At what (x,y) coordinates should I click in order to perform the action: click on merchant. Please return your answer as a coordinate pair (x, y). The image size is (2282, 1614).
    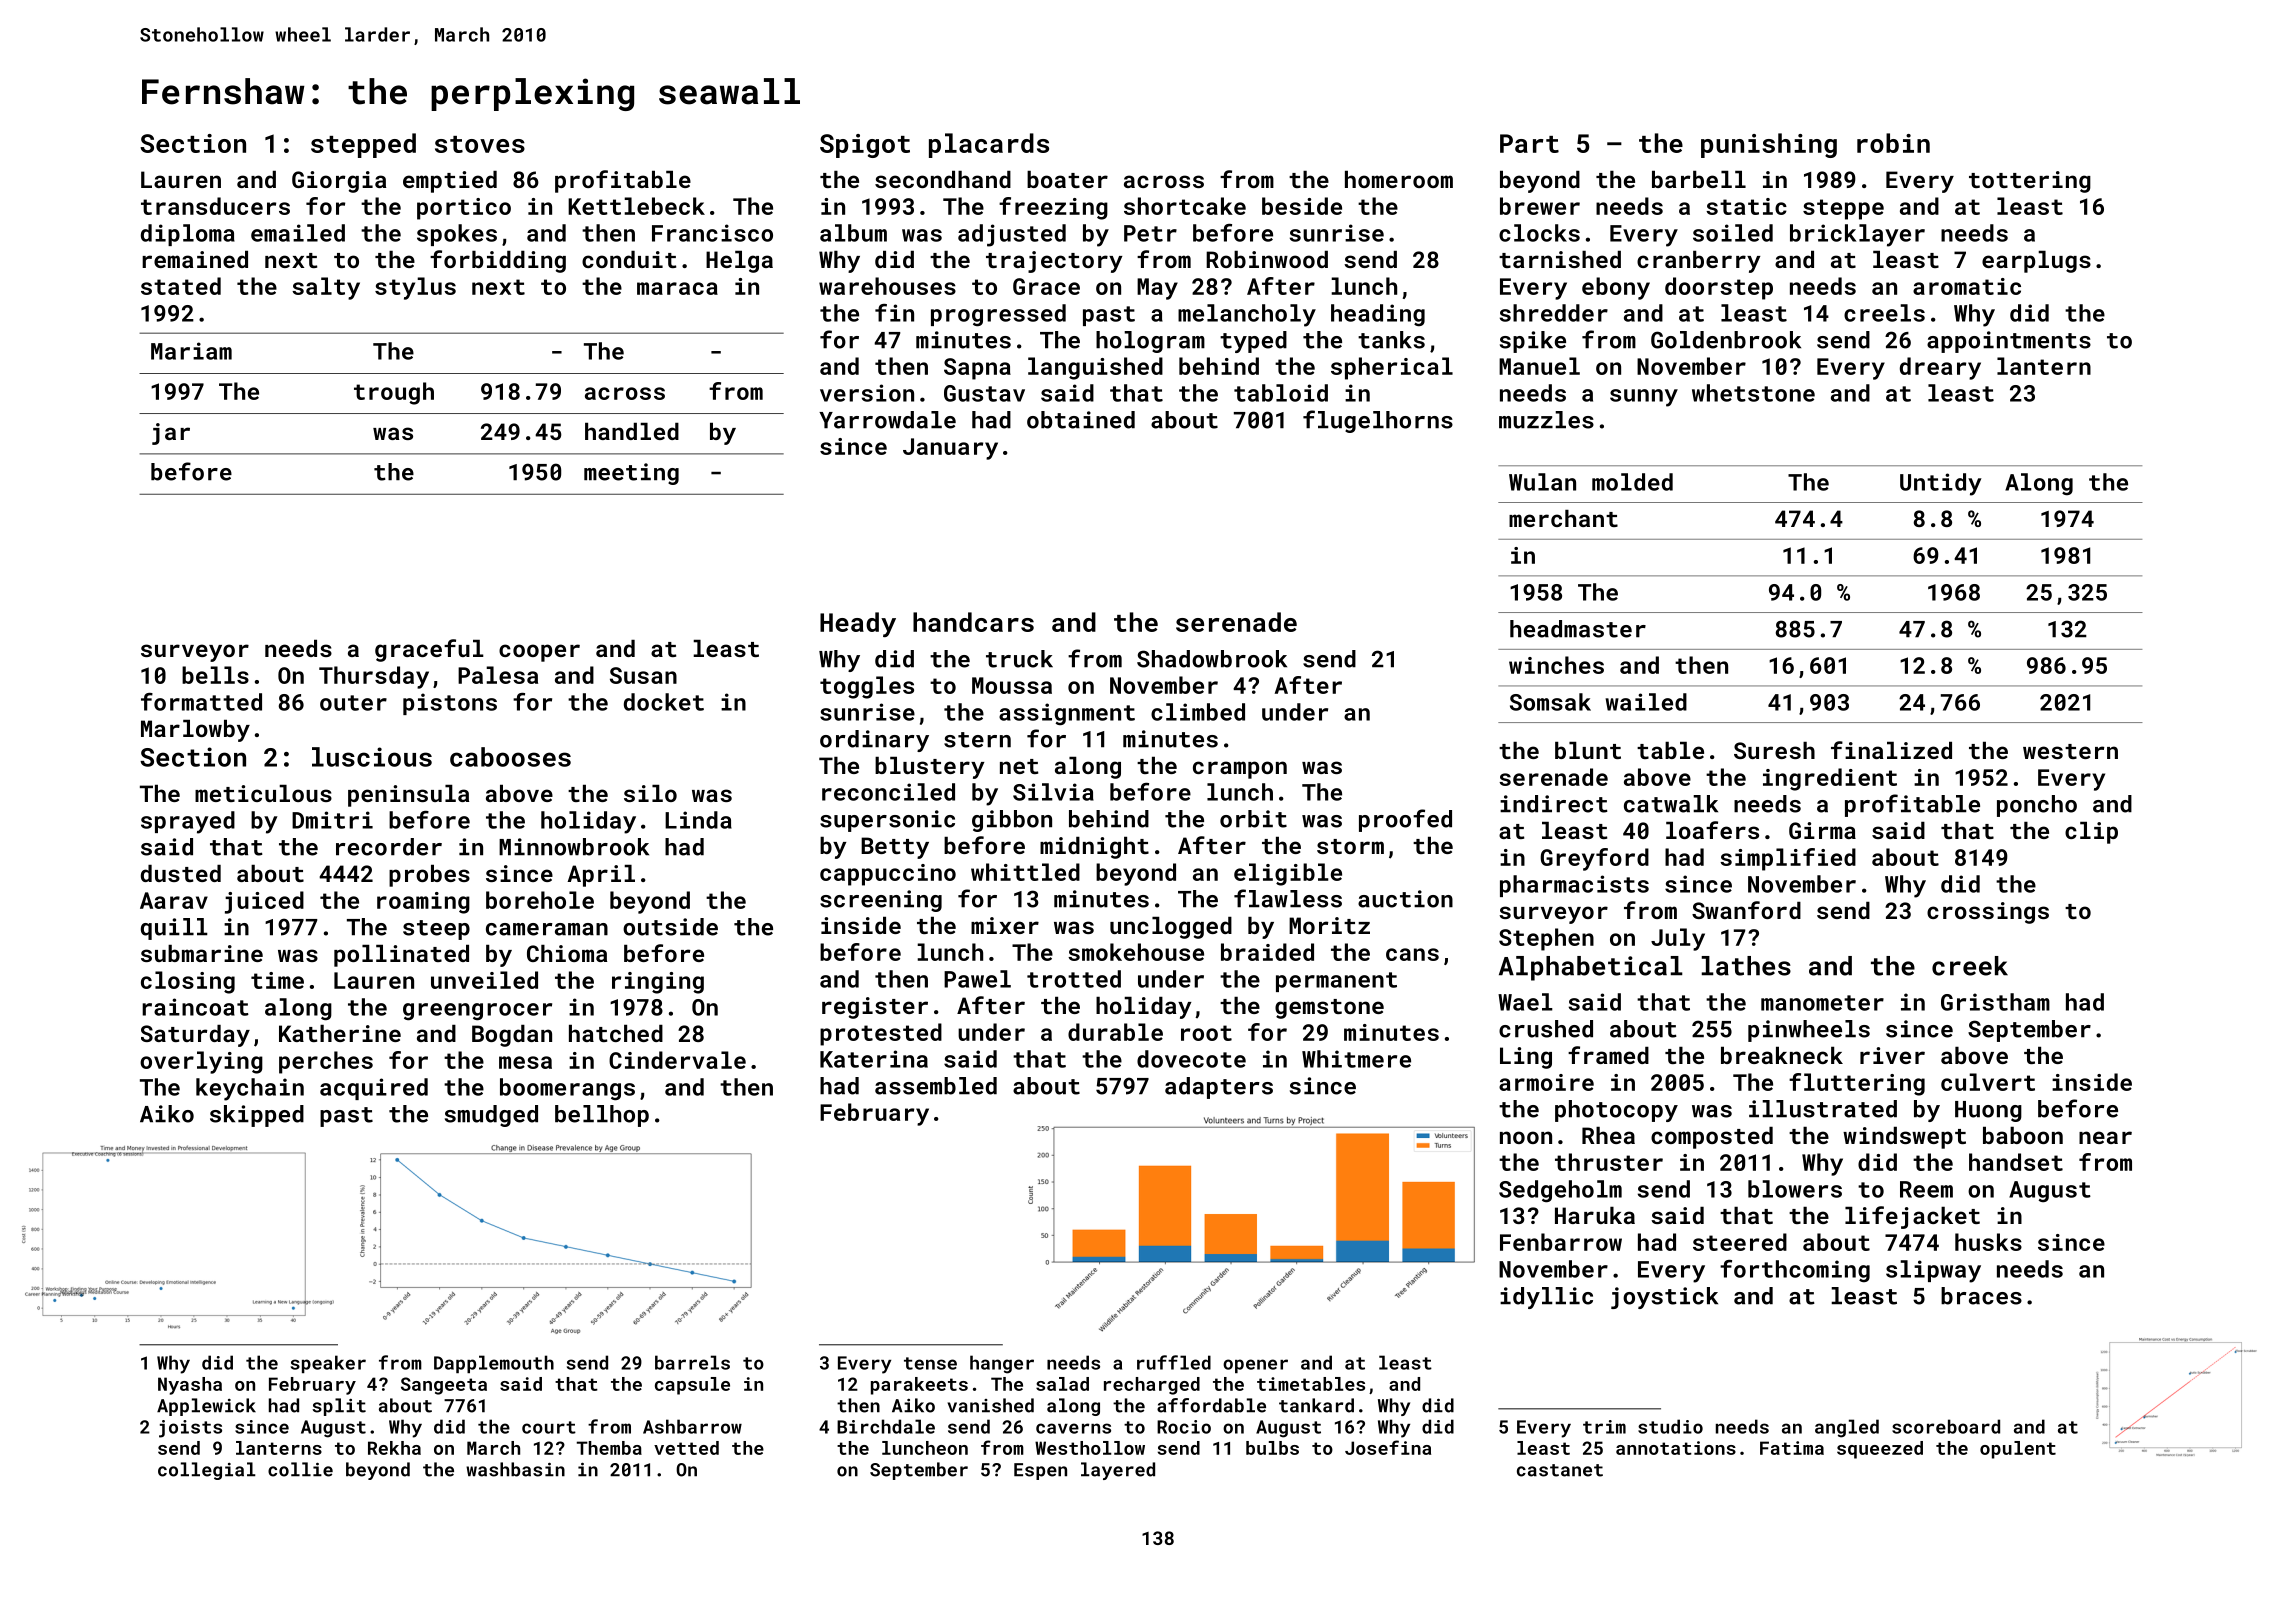
    Looking at the image, I should click on (1563, 518).
